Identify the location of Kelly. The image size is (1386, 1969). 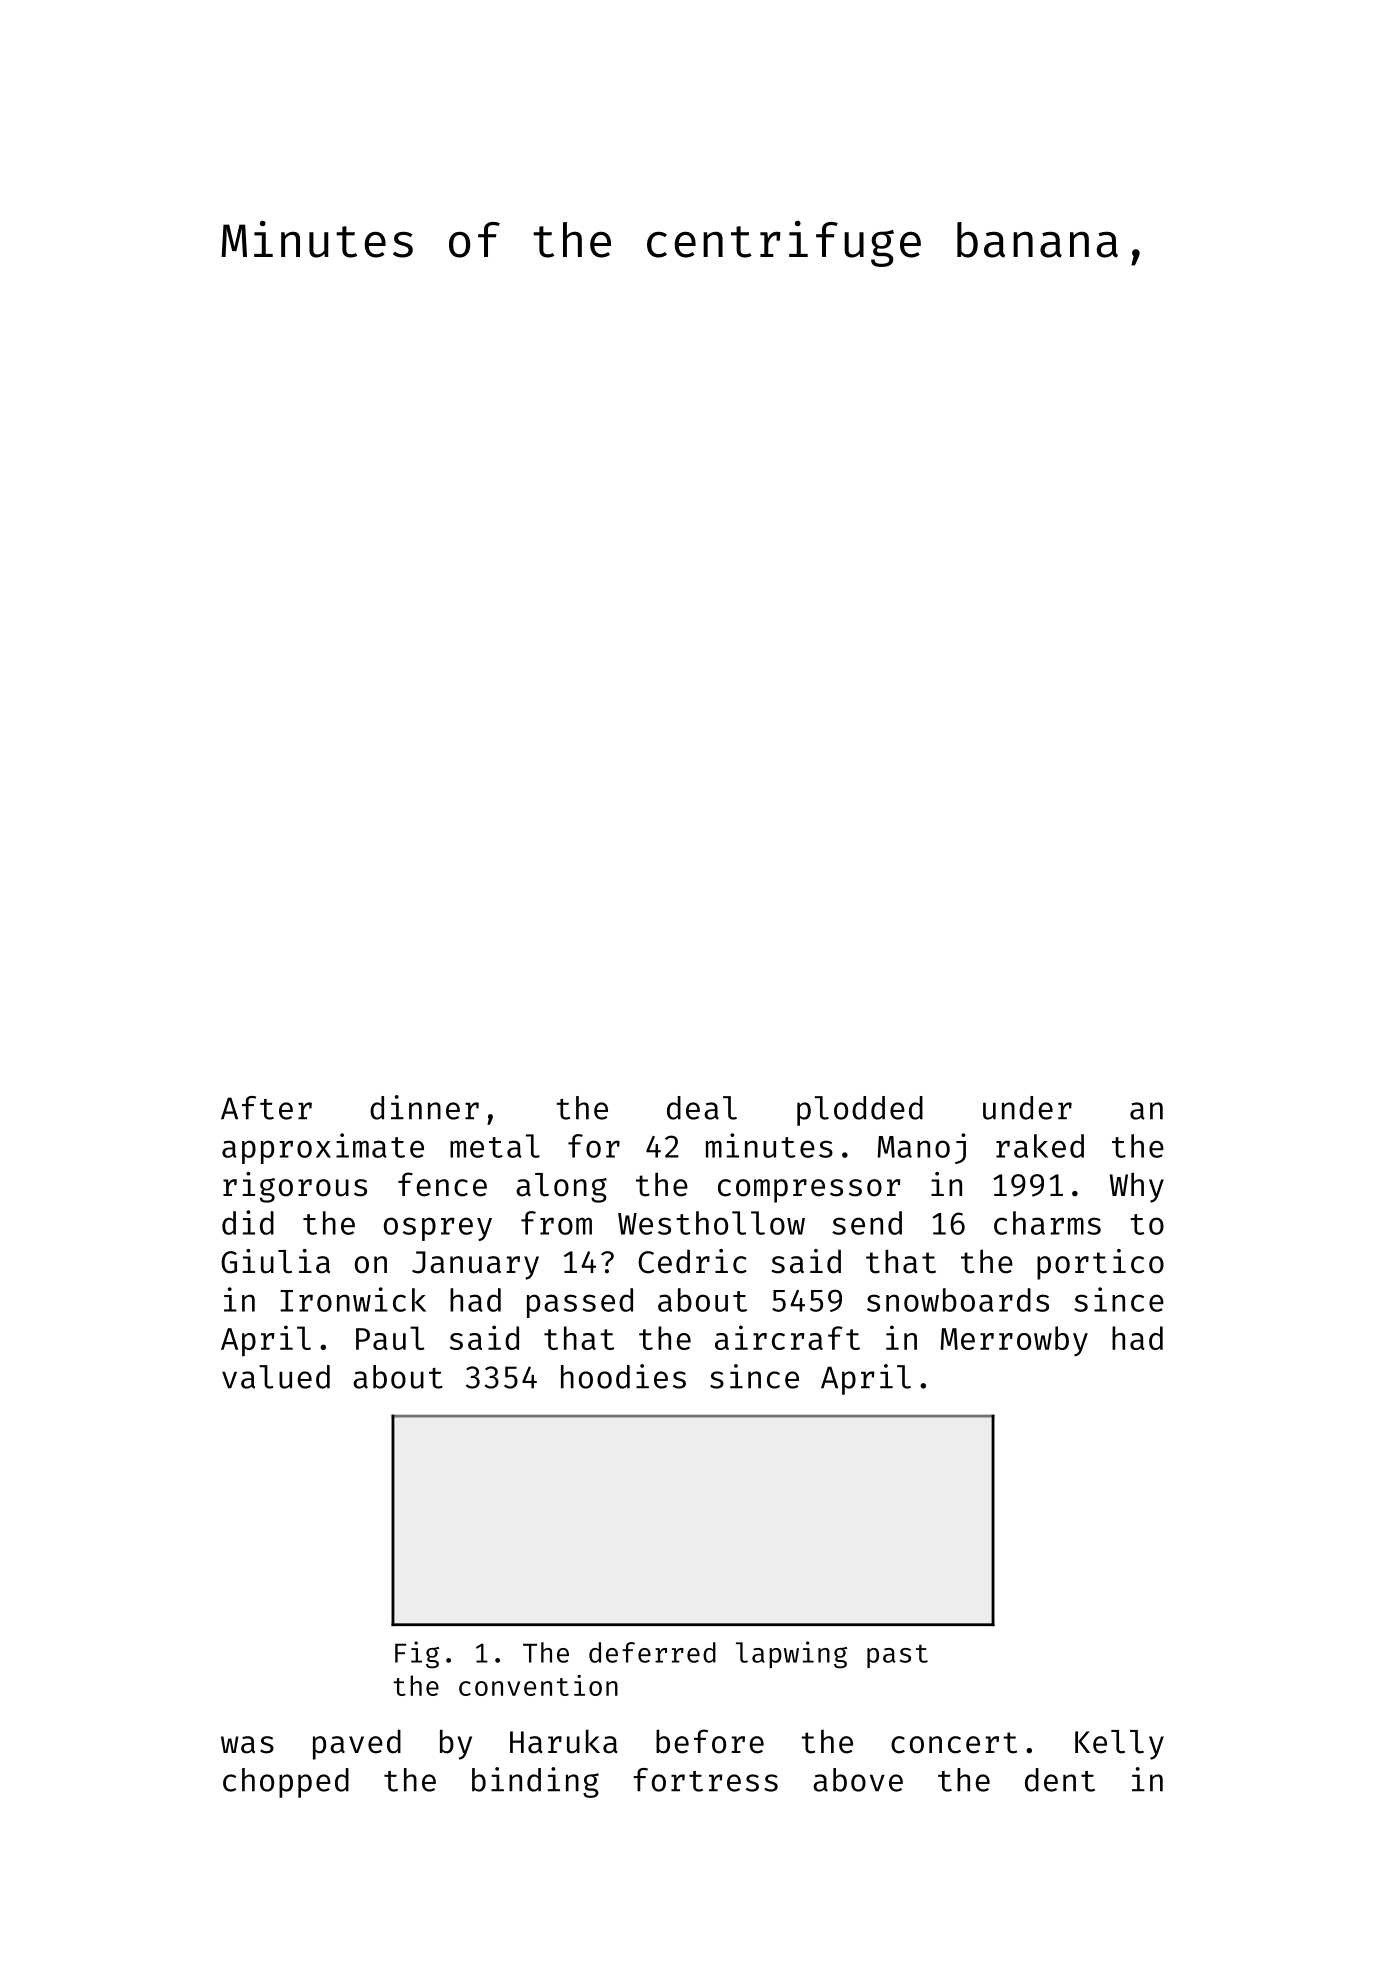
(1119, 1745).
